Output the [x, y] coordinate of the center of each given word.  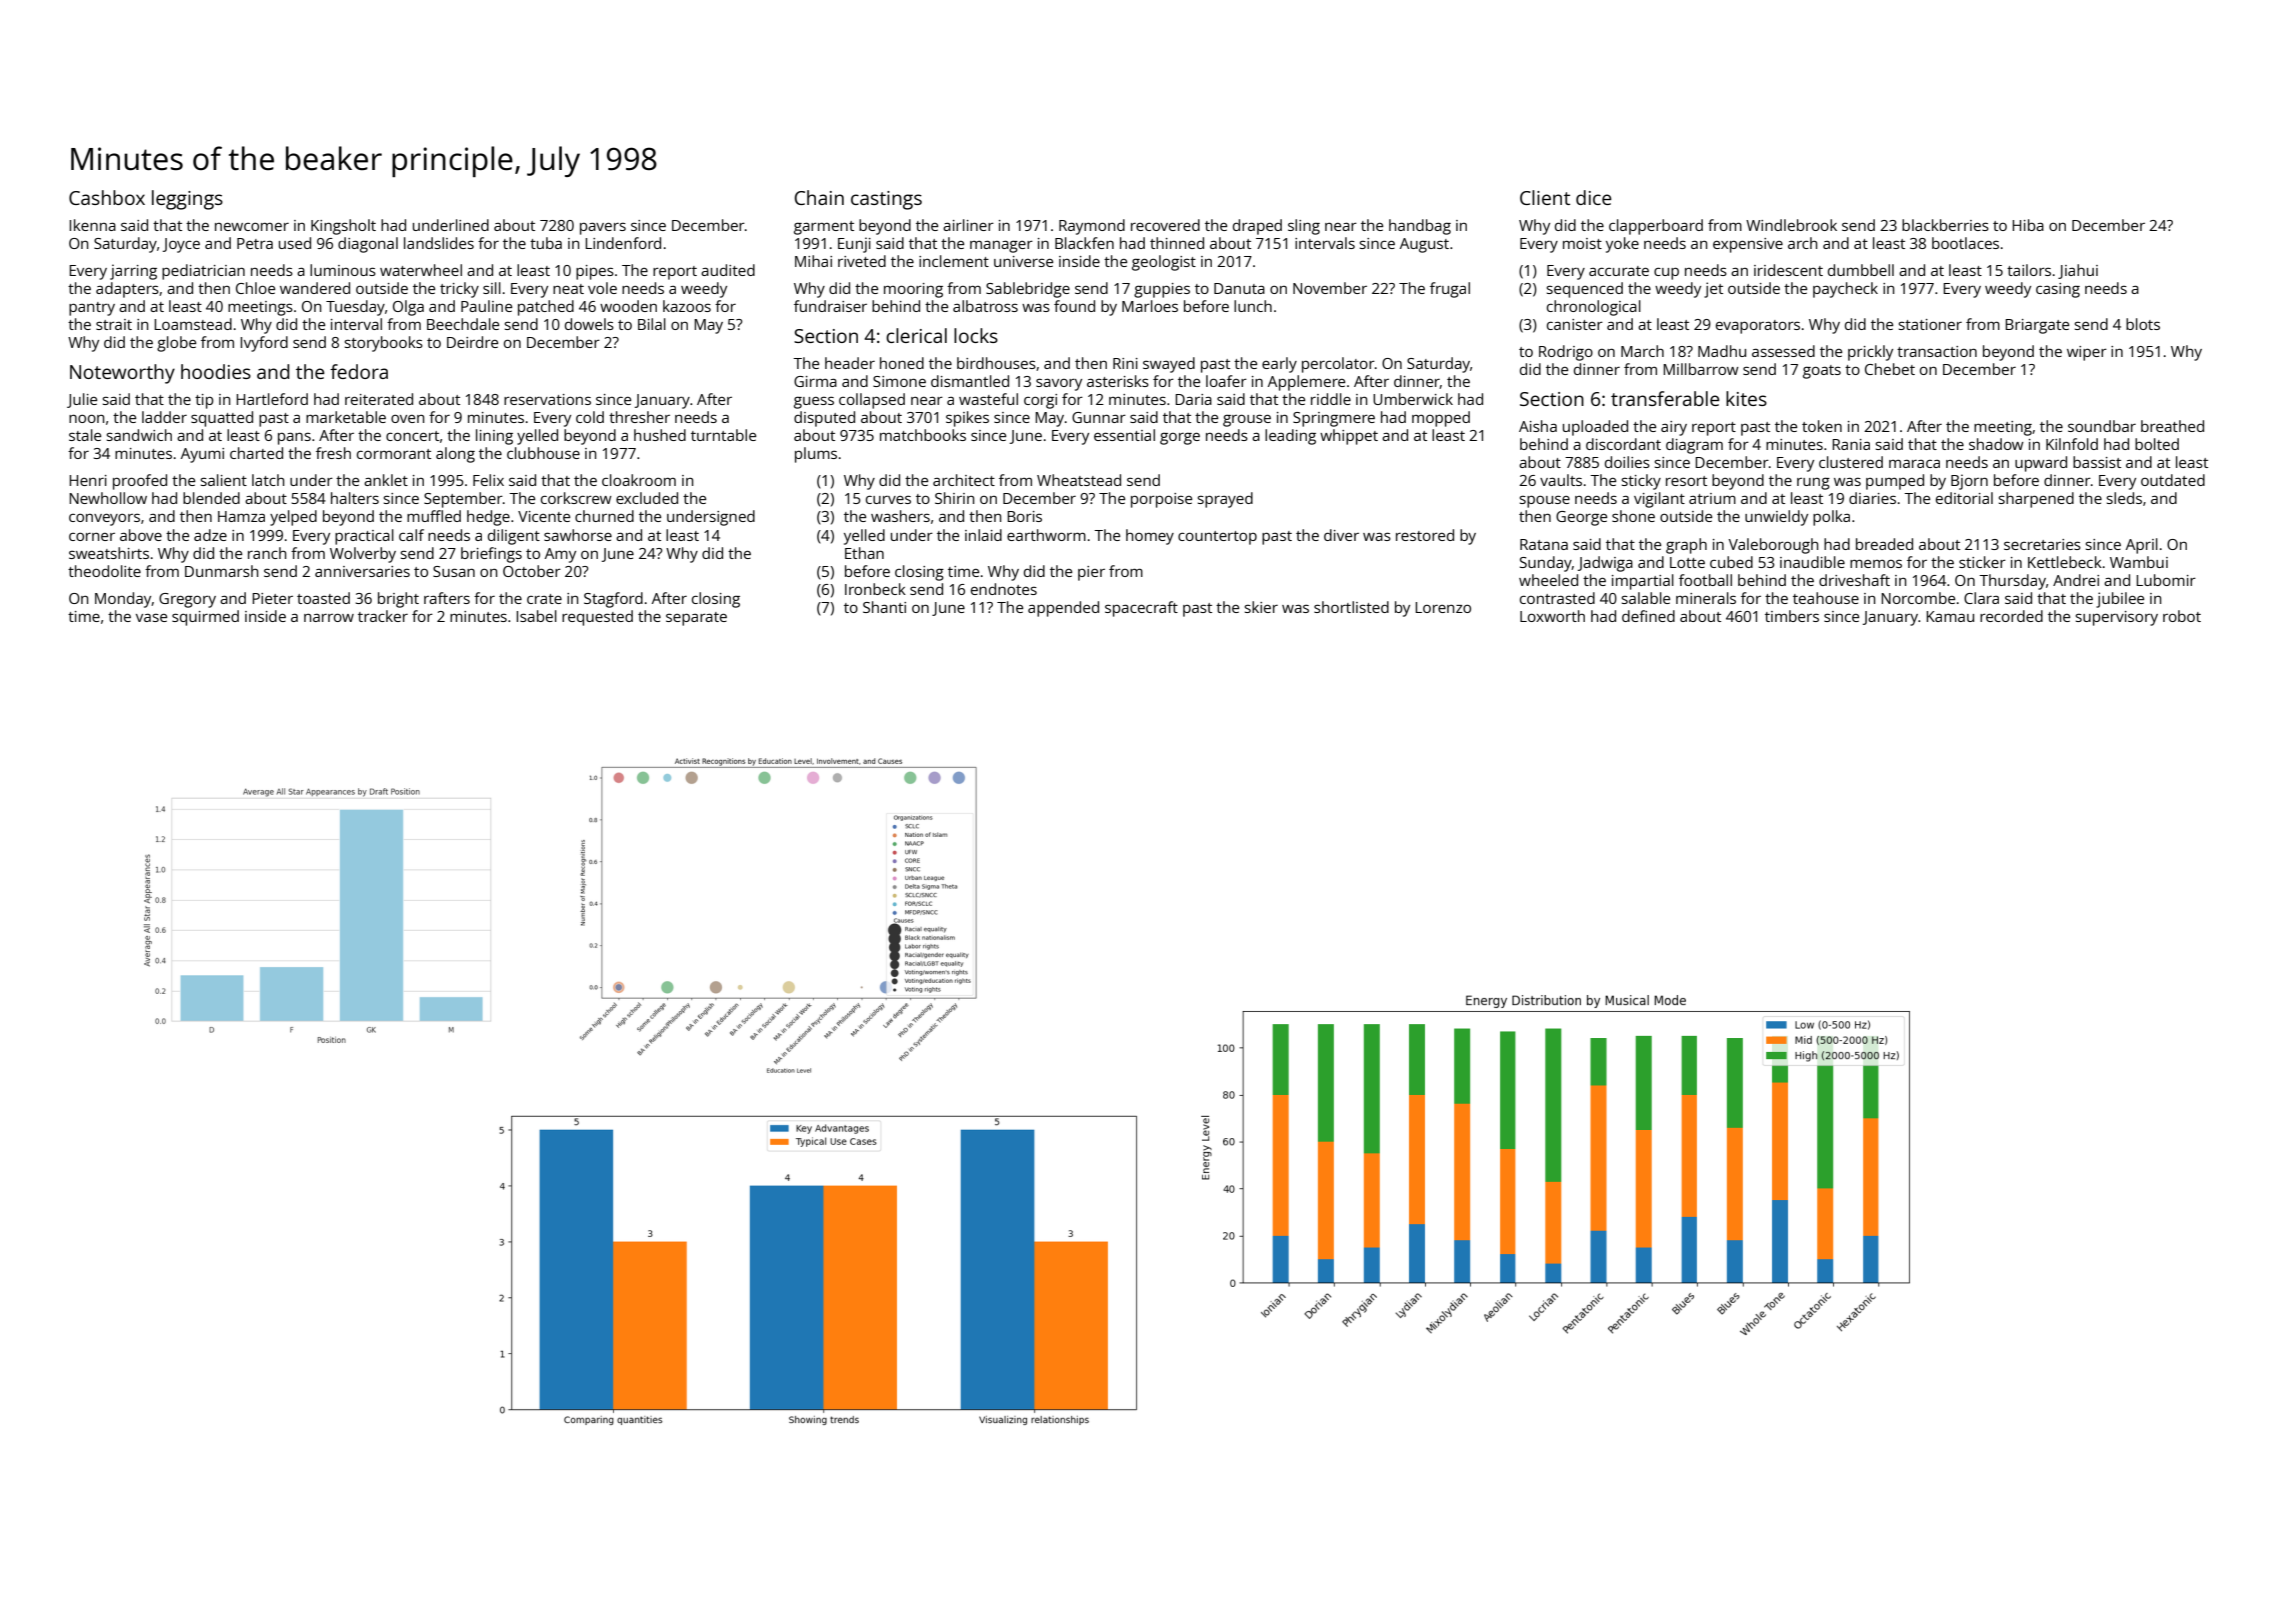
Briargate [2037, 326]
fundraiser [830, 306]
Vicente [544, 516]
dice [1594, 197]
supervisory [2116, 618]
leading [1290, 437]
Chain [819, 197]
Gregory [187, 600]
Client [1545, 197]
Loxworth [1552, 616]
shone [1633, 516]
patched [546, 308]
